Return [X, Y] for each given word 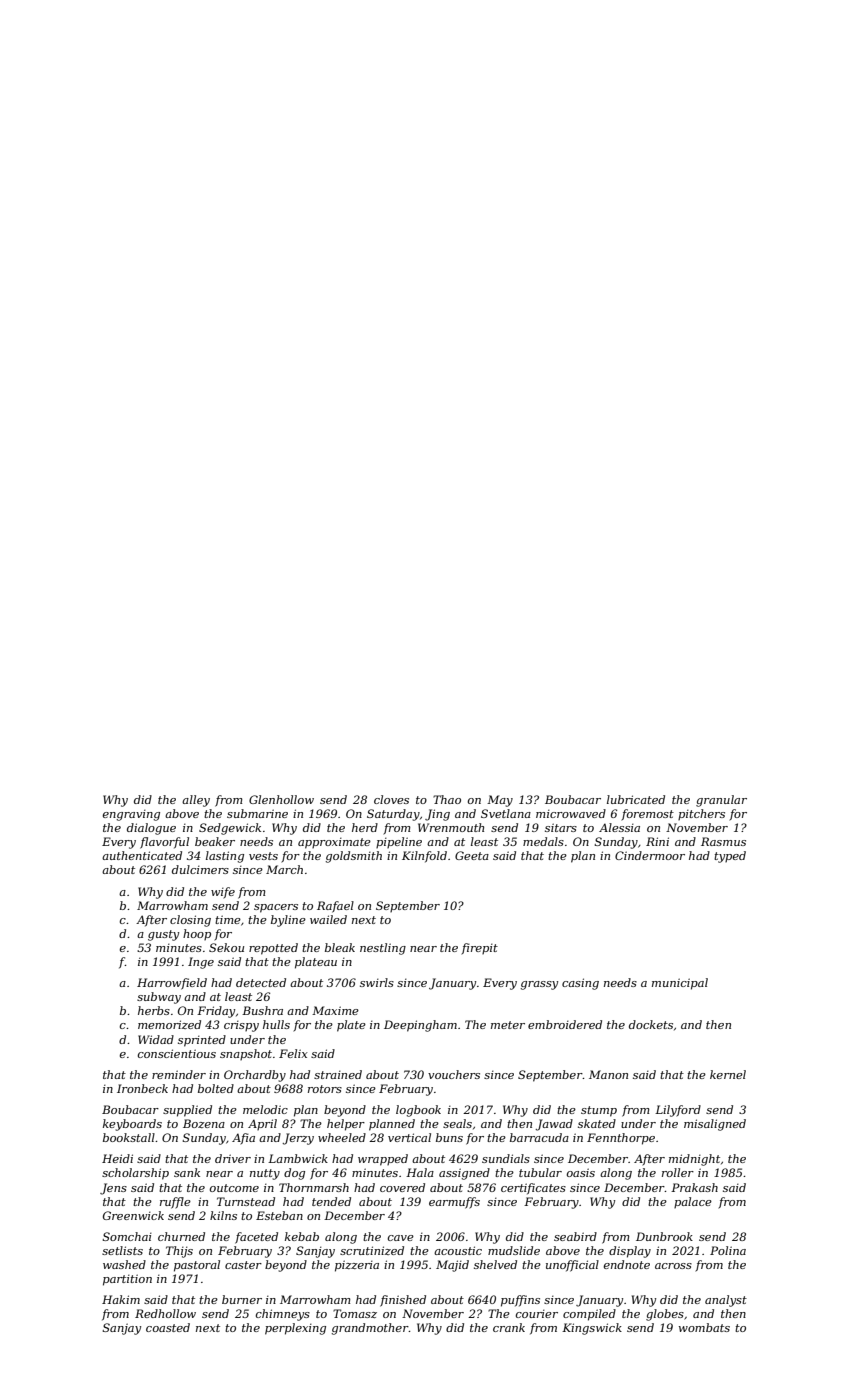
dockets [651, 1024]
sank [187, 1172]
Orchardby [255, 1076]
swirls [377, 982]
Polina [728, 1250]
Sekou [226, 947]
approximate [334, 843]
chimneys [283, 1315]
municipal [680, 984]
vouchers [454, 1074]
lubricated [636, 799]
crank [509, 1327]
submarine [257, 813]
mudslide [514, 1250]
